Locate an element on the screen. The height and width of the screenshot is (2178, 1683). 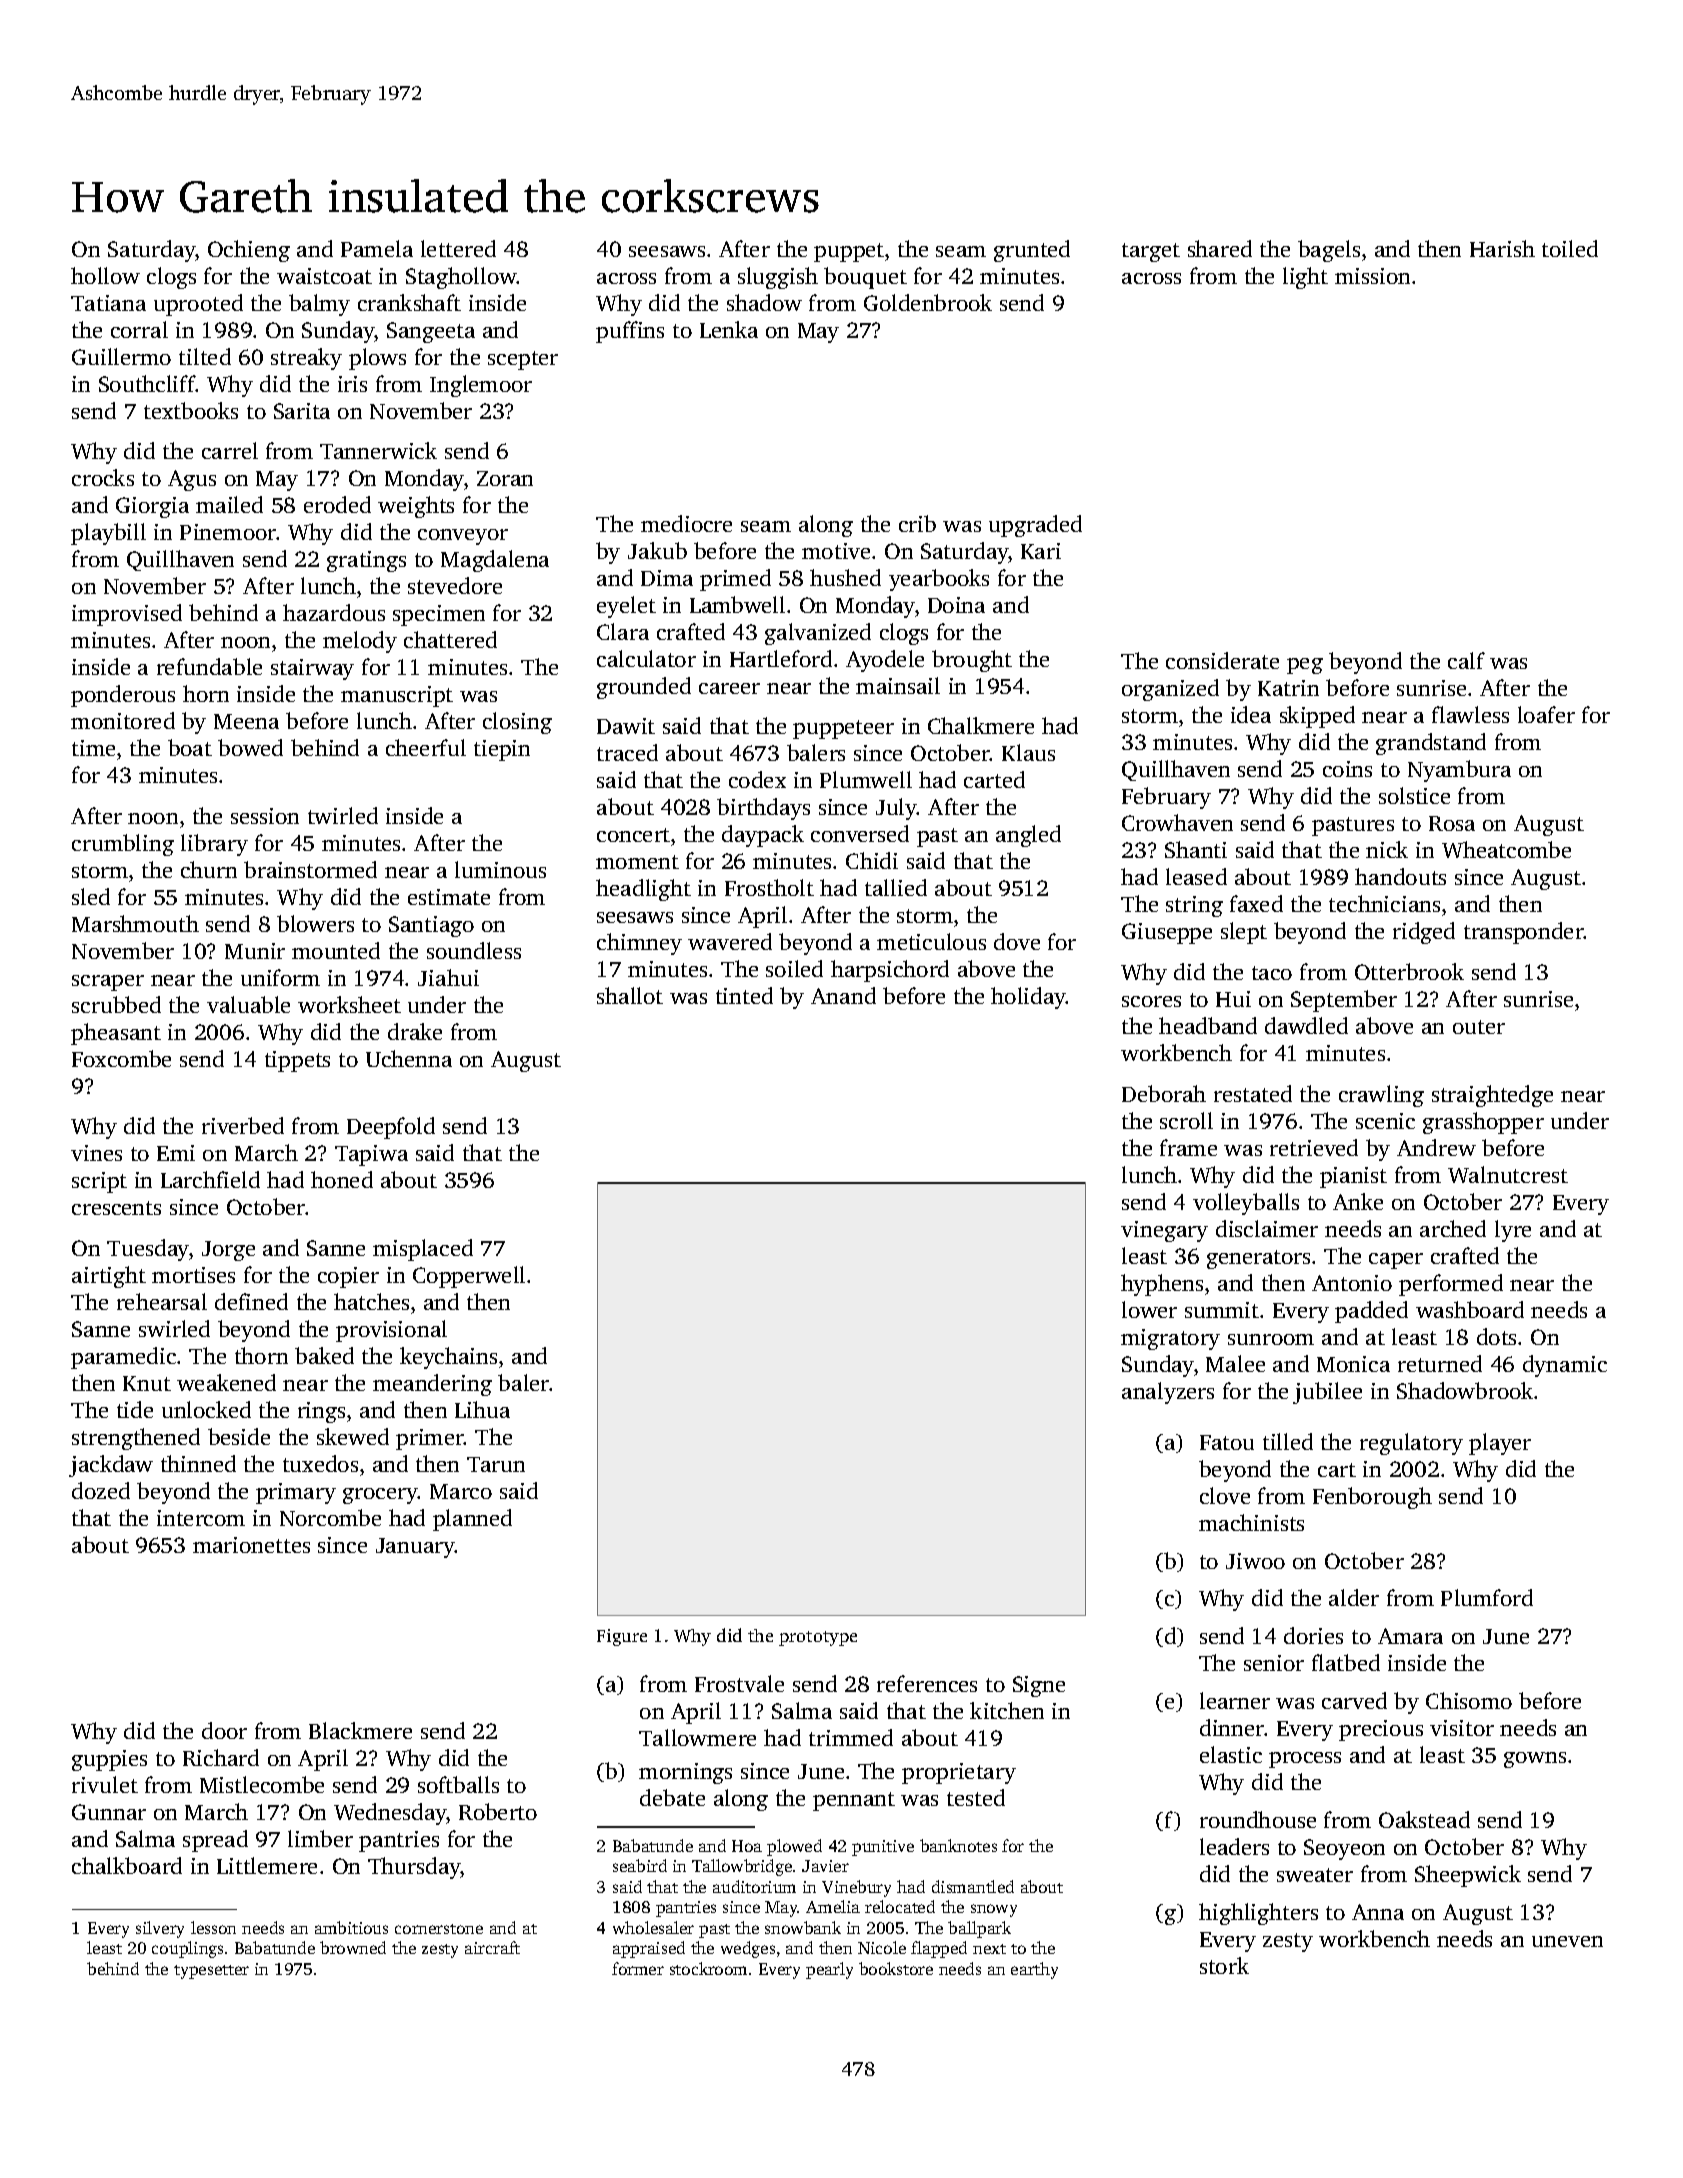
Chalkmere is located at coordinates (981, 725).
